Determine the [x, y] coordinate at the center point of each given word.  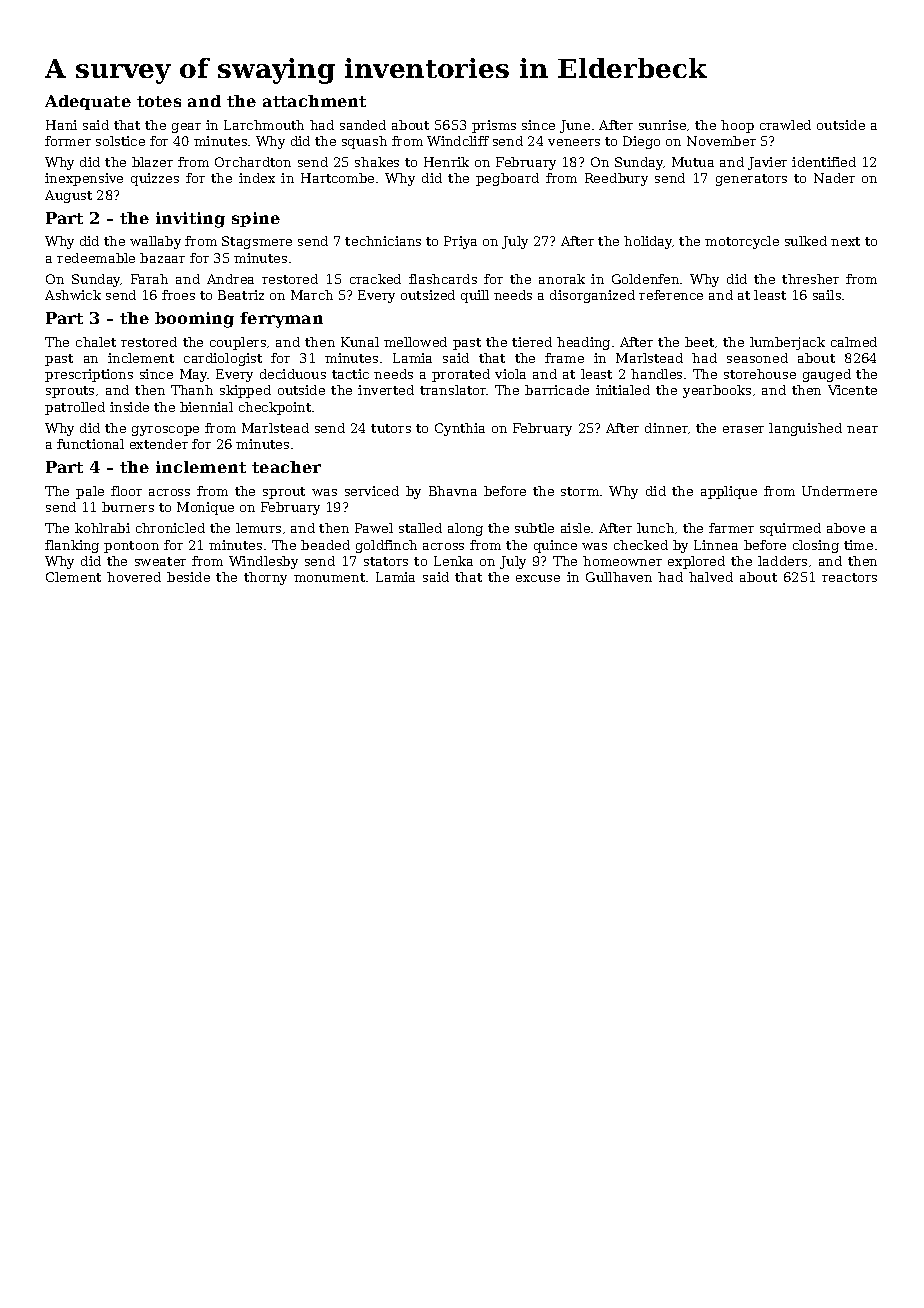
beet [699, 342]
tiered [532, 342]
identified [824, 162]
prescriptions [89, 375]
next [845, 241]
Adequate [88, 102]
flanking [72, 546]
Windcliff [458, 141]
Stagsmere [257, 242]
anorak [562, 279]
